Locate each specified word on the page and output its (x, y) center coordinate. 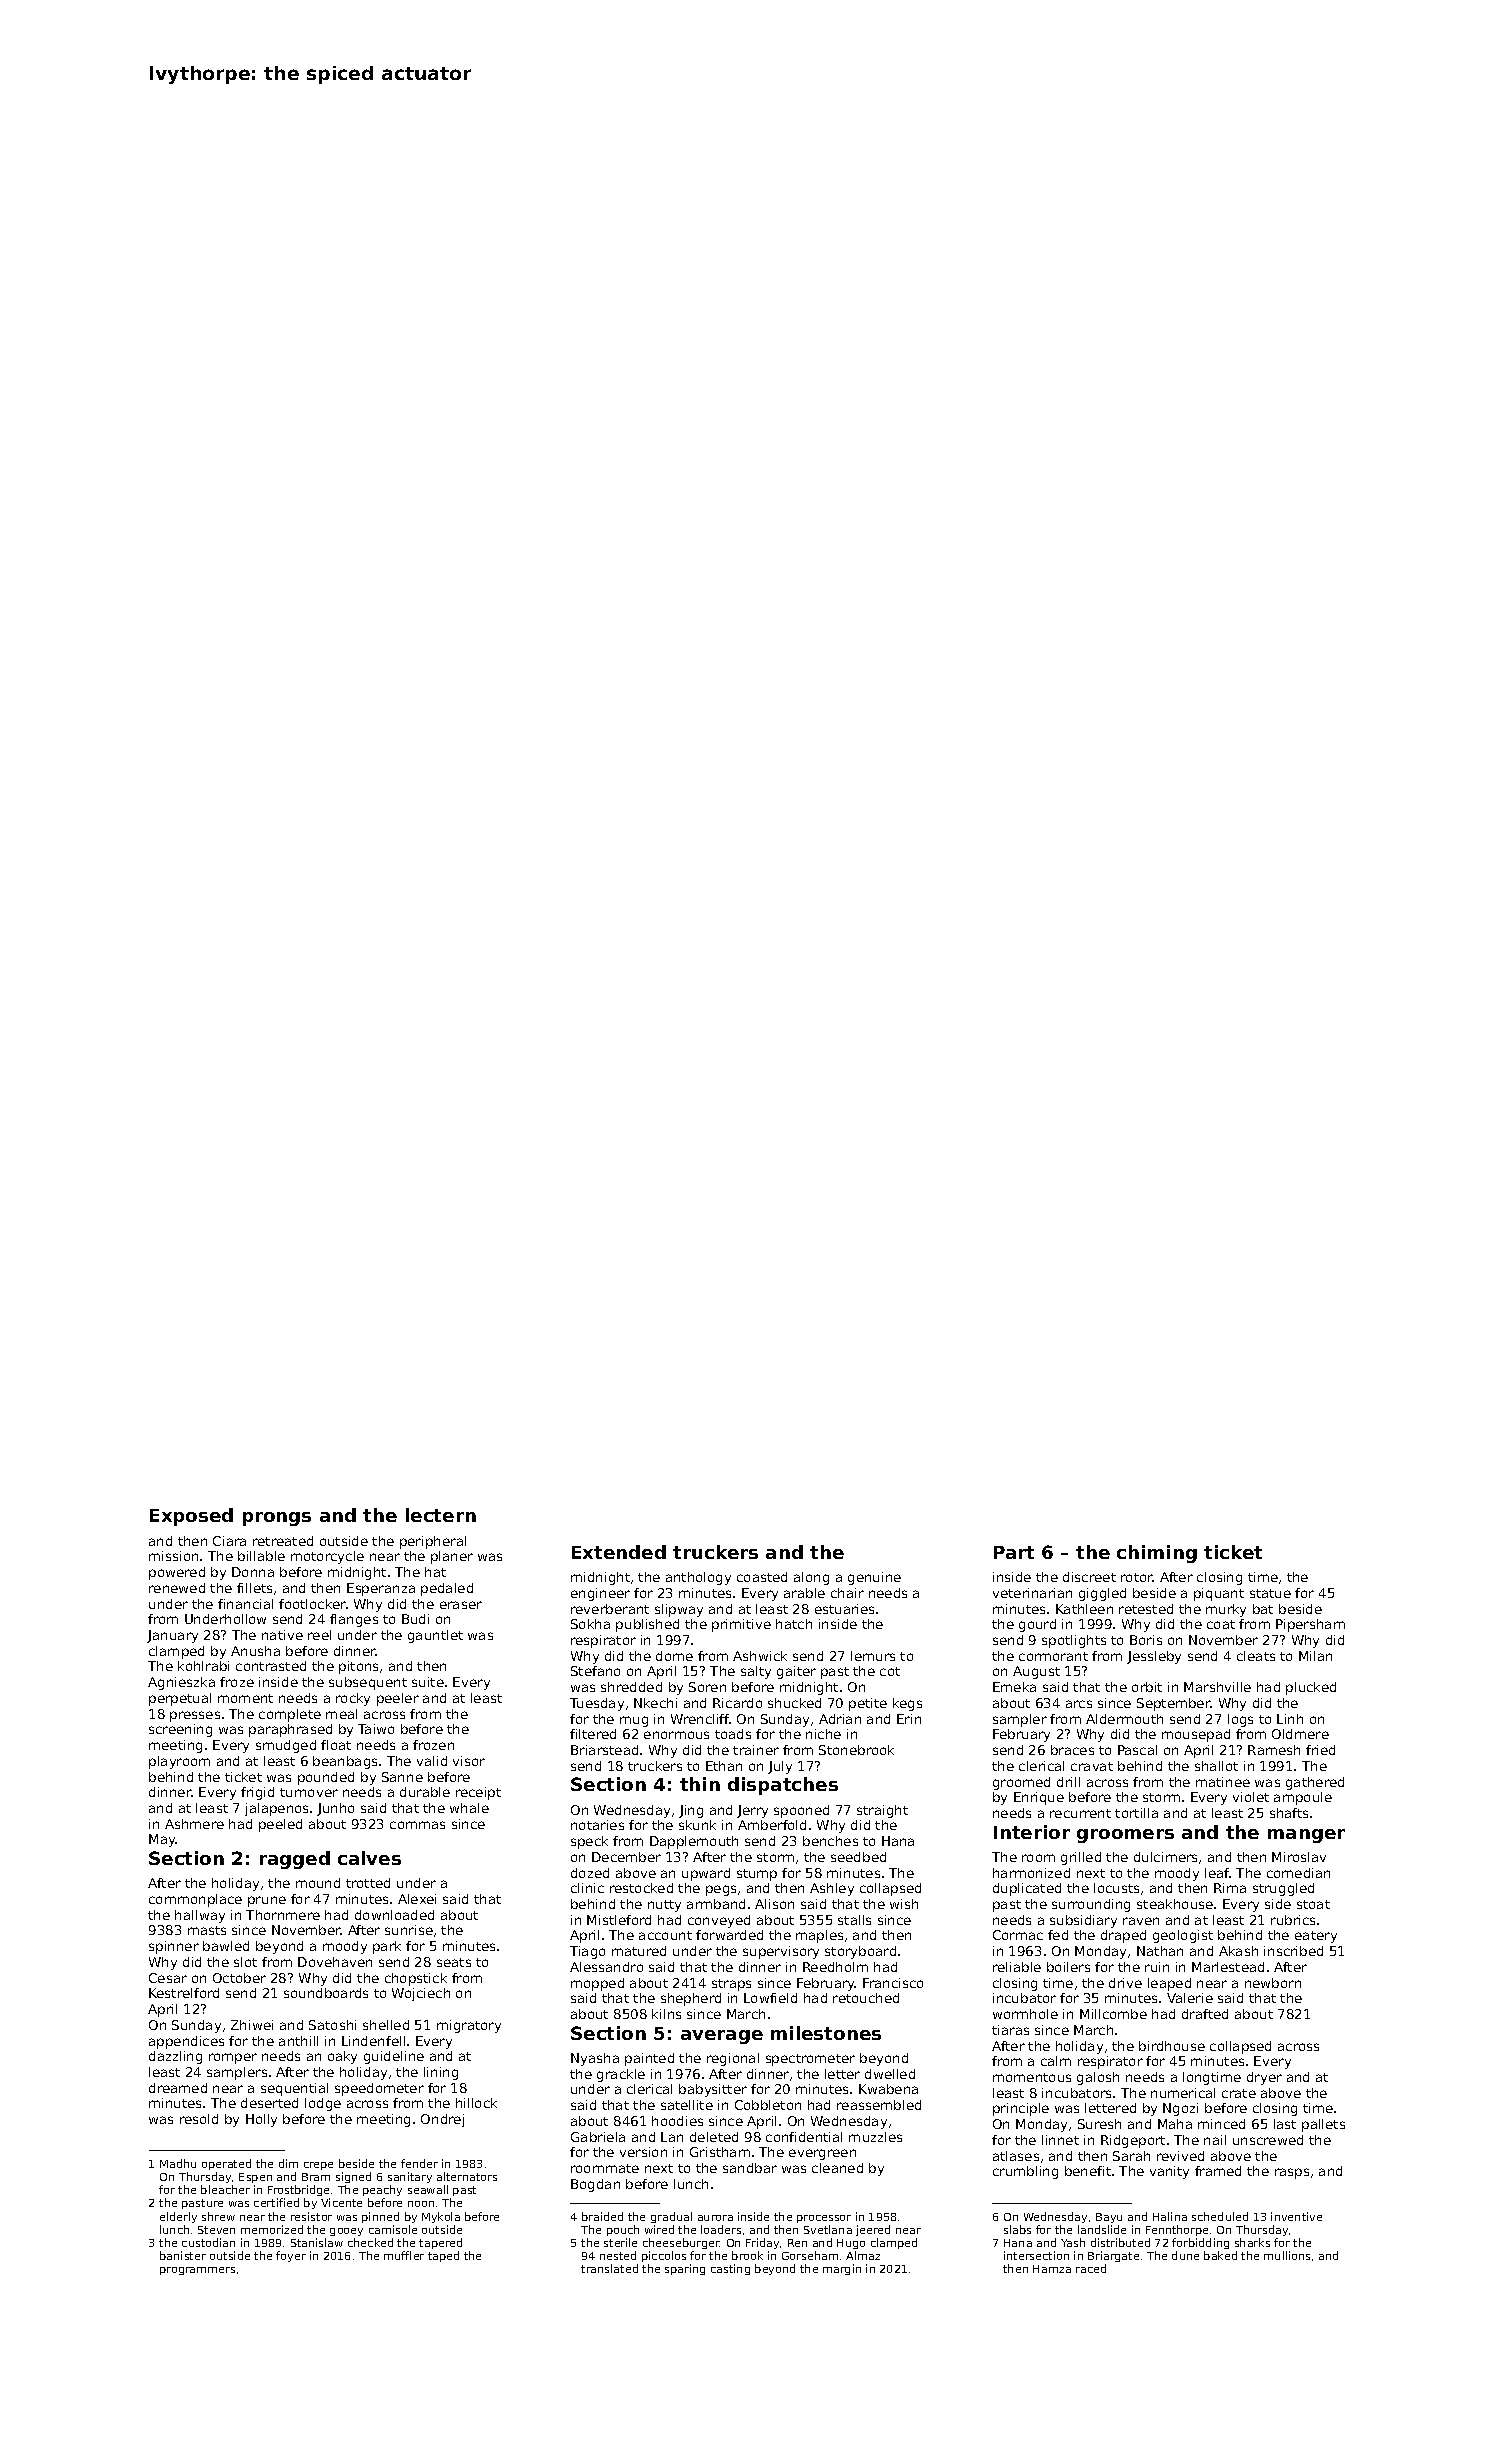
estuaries (844, 1609)
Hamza (1052, 2269)
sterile (620, 2242)
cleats (1256, 1656)
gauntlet (435, 1636)
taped (443, 2256)
